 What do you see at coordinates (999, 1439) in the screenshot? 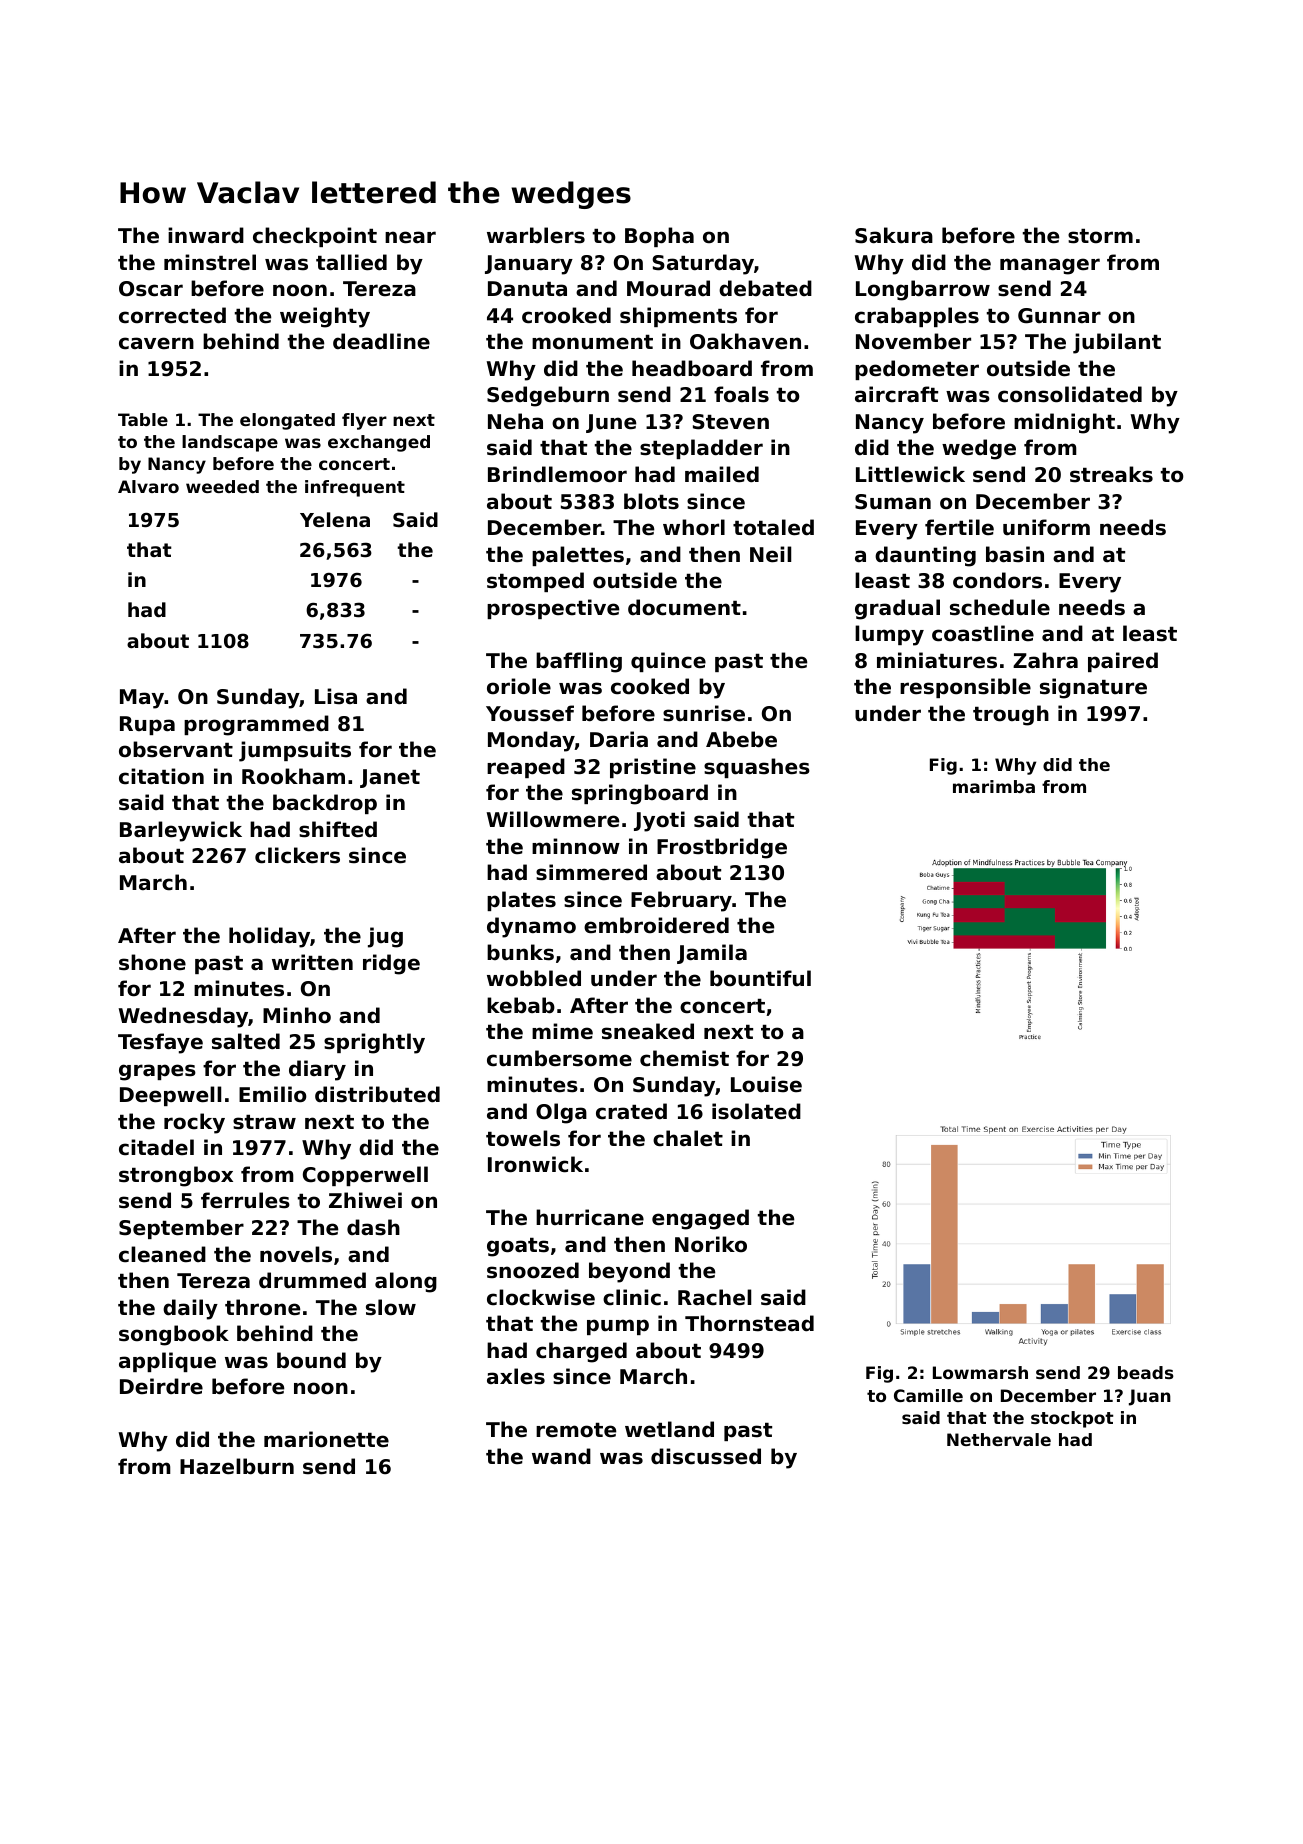
I see `Nethervale` at bounding box center [999, 1439].
